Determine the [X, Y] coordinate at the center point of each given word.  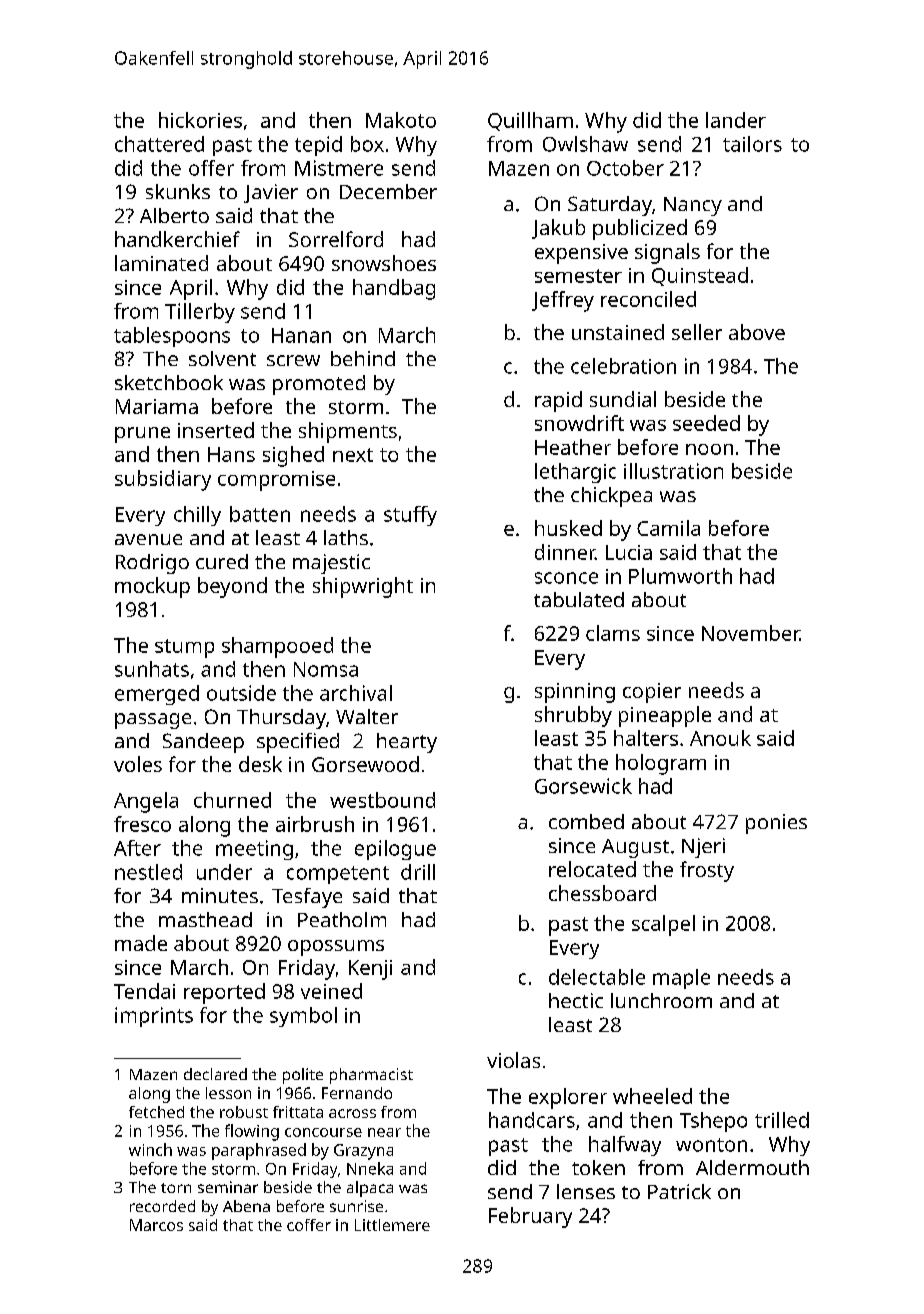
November [751, 633]
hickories [200, 120]
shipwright [363, 587]
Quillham [530, 121]
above [757, 332]
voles [138, 764]
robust [244, 1112]
